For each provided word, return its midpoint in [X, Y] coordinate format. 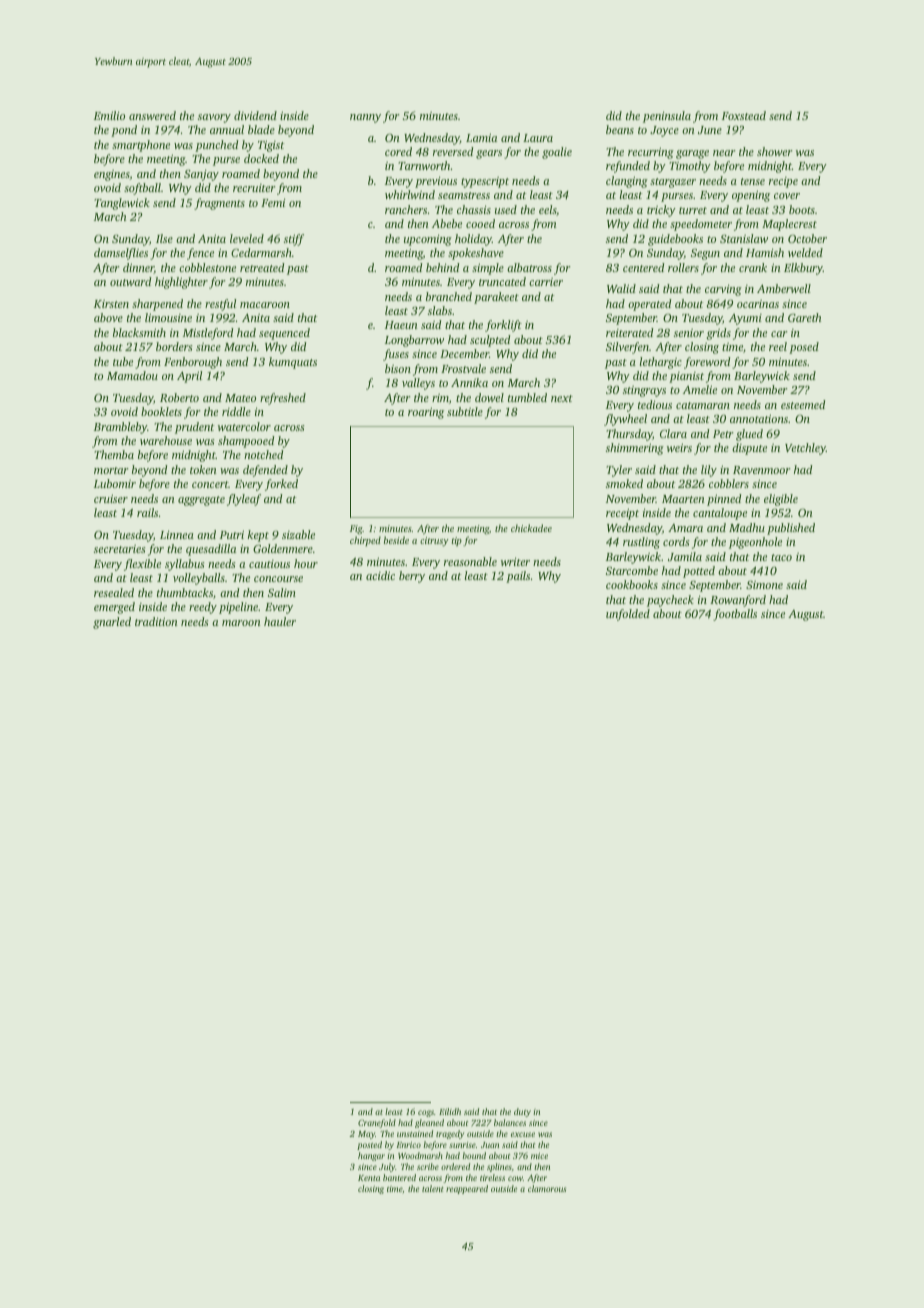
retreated [262, 267]
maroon [241, 623]
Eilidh [450, 1111]
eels [548, 210]
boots [802, 209]
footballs [735, 615]
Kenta [369, 1178]
